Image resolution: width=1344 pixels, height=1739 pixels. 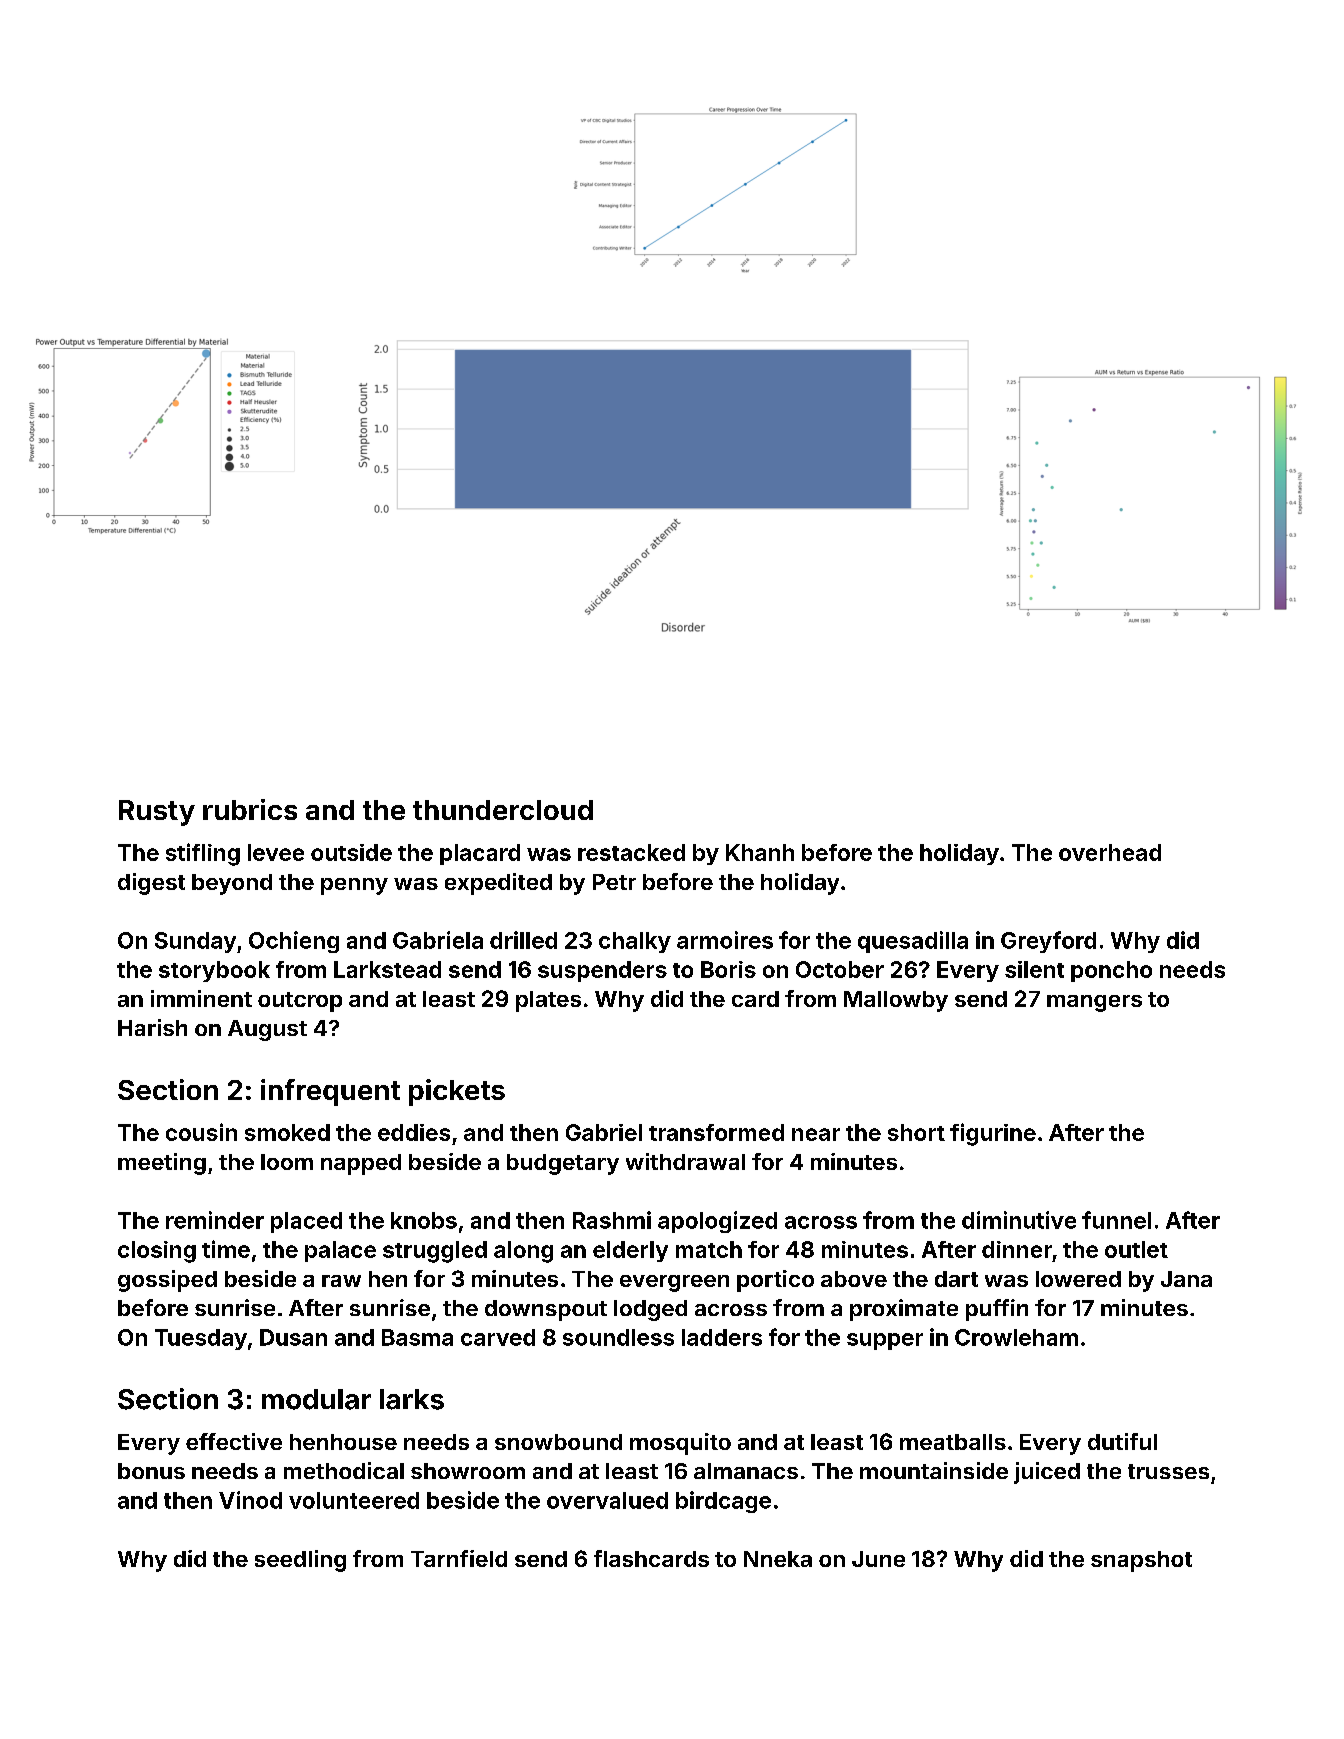 What do you see at coordinates (558, 1442) in the image?
I see `snowbound` at bounding box center [558, 1442].
